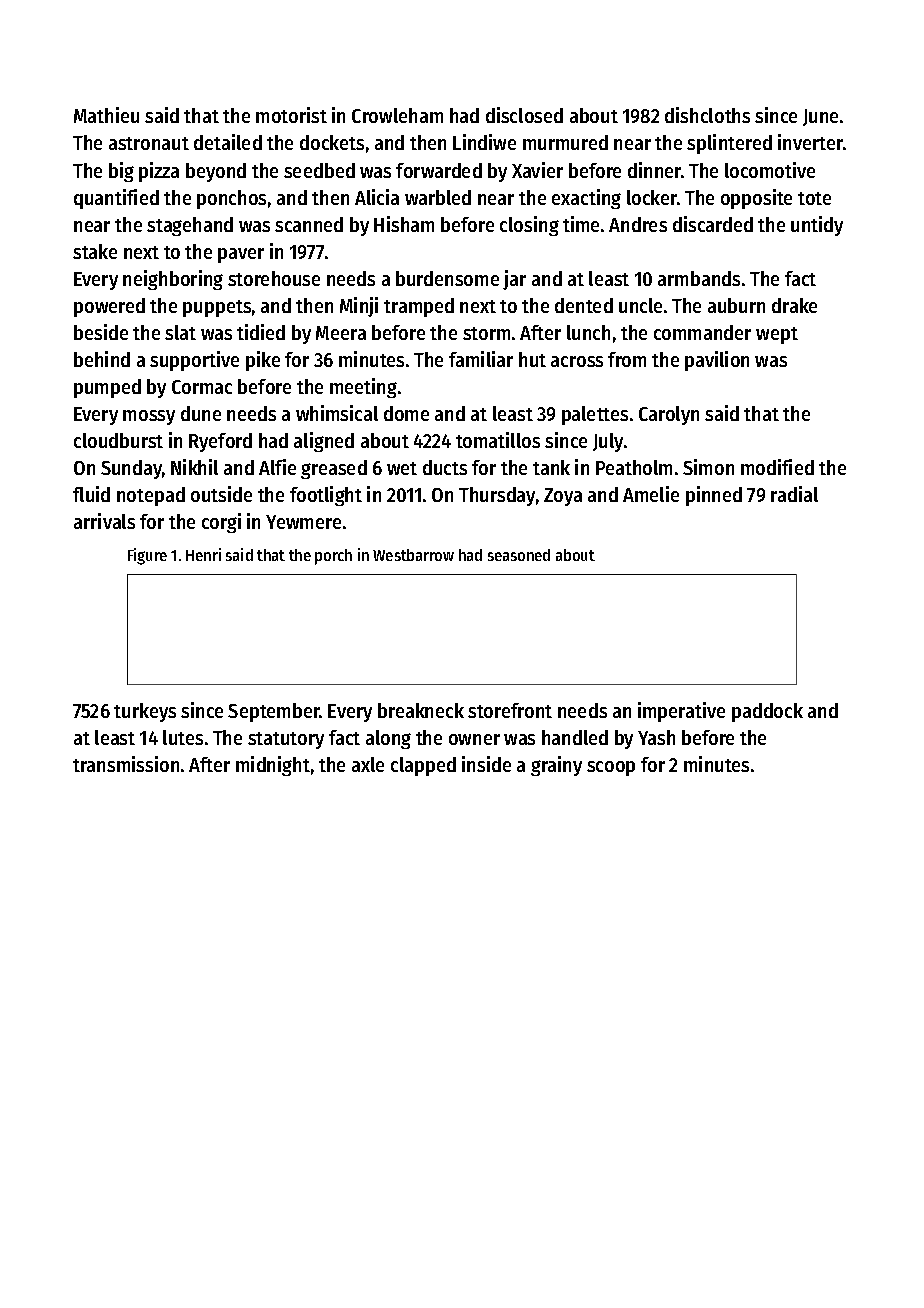 Image resolution: width=924 pixels, height=1308 pixels. I want to click on midnight, so click(273, 766).
